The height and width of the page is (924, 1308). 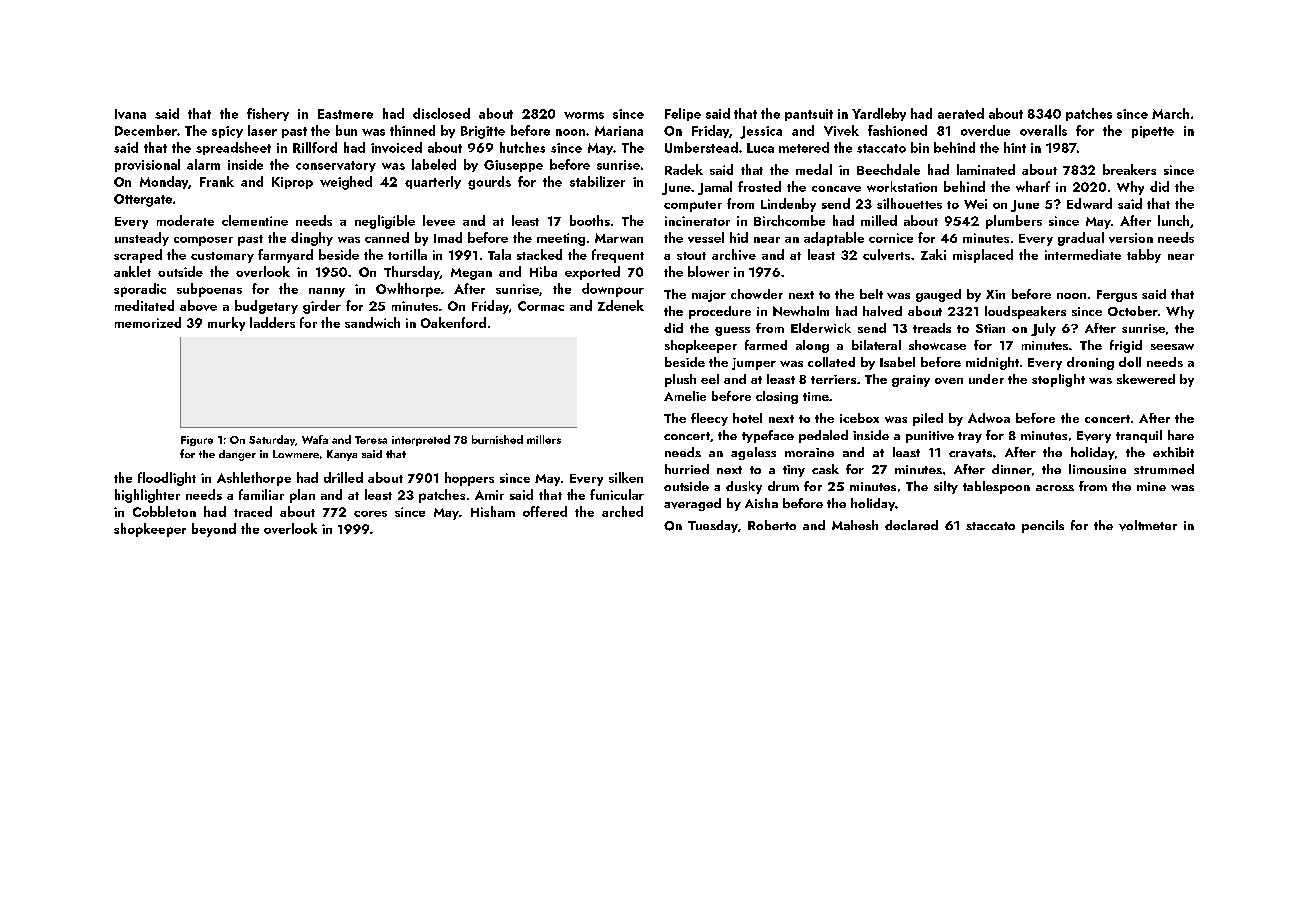 What do you see at coordinates (1117, 296) in the page?
I see `Fergus` at bounding box center [1117, 296].
